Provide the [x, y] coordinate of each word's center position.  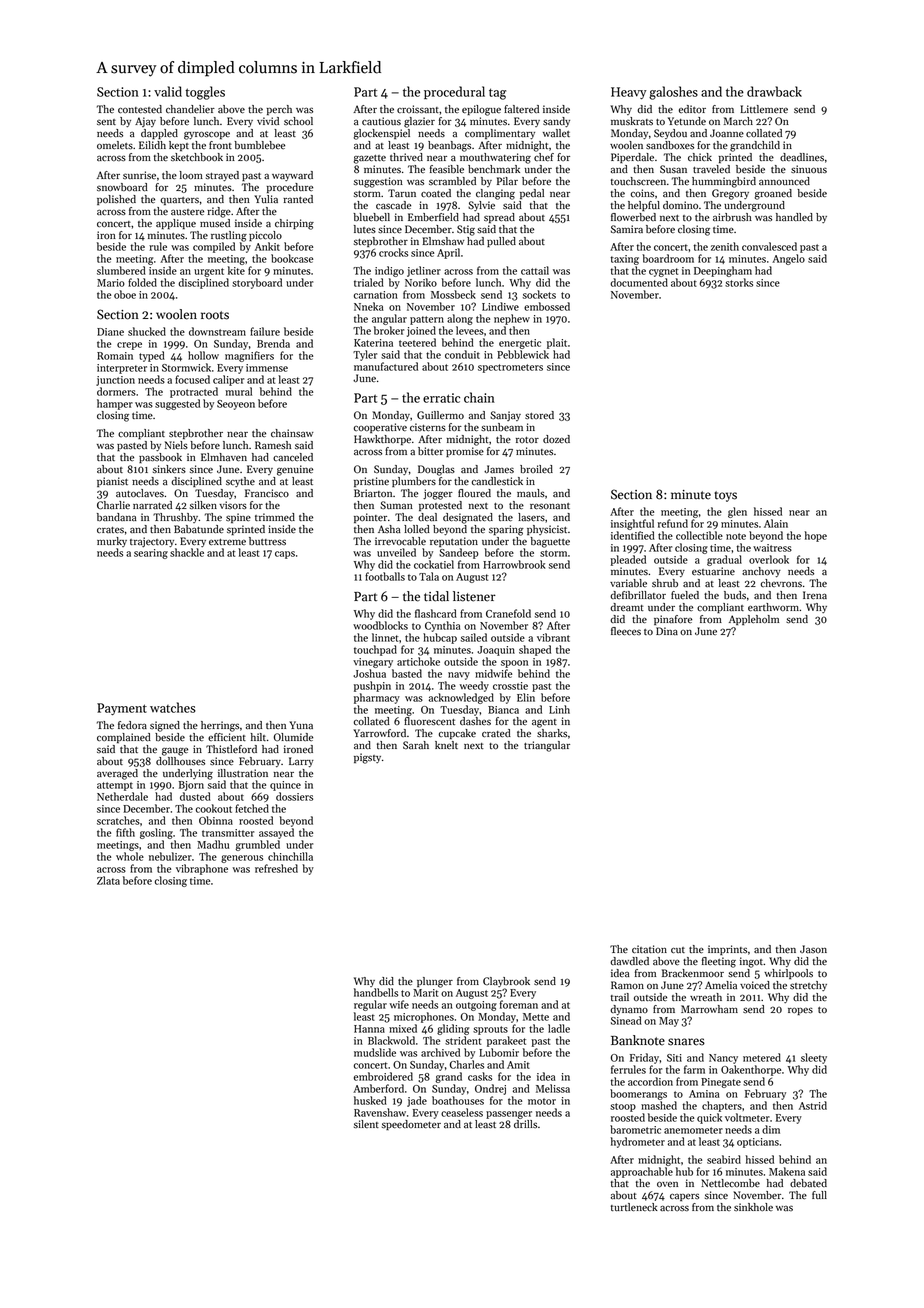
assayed [276, 833]
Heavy [628, 93]
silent [366, 1124]
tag [497, 94]
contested [140, 109]
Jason [813, 949]
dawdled [629, 961]
